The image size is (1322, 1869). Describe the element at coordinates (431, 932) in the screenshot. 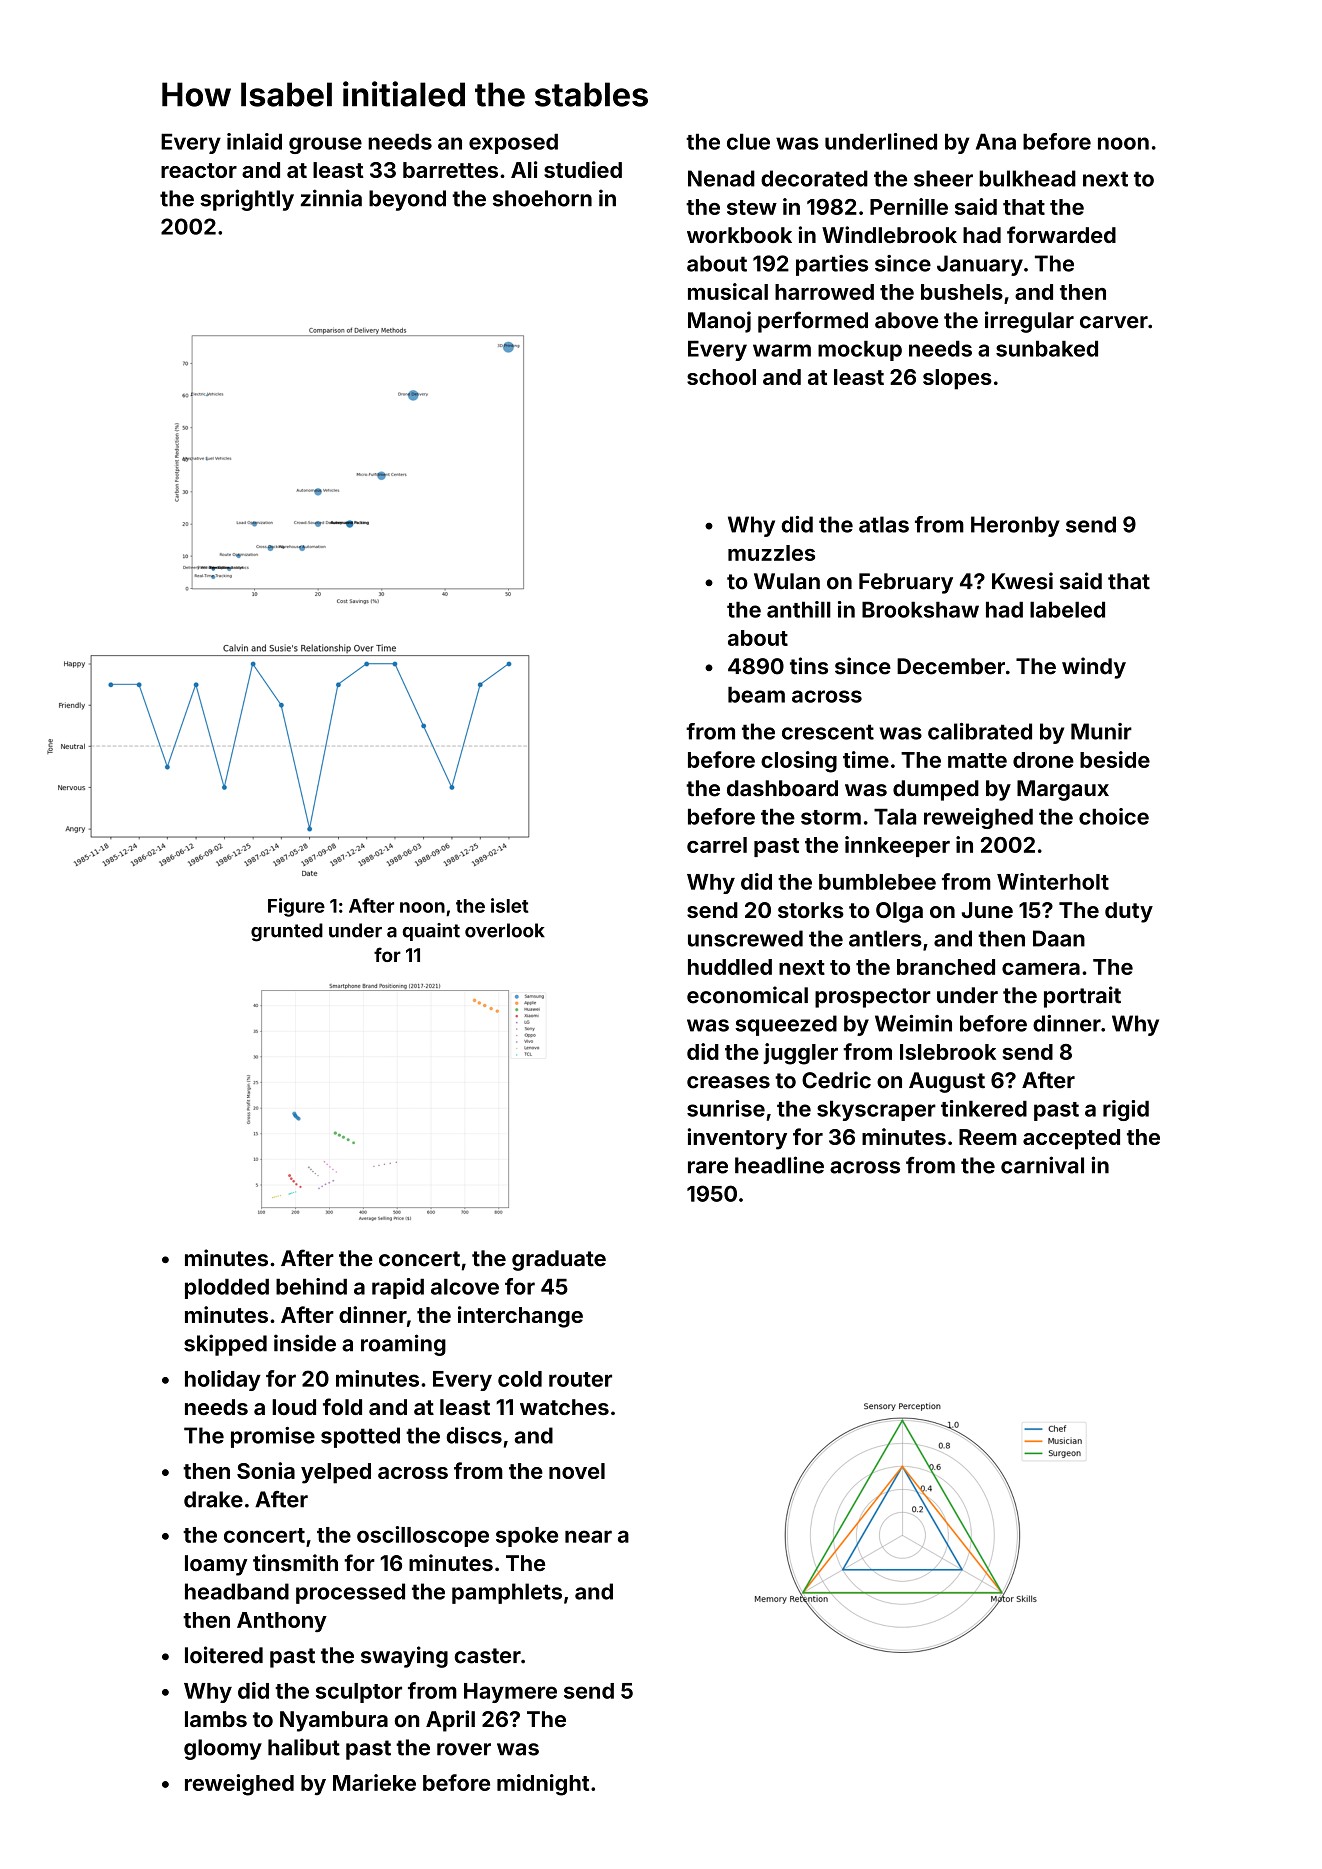

I see `quaint` at that location.
